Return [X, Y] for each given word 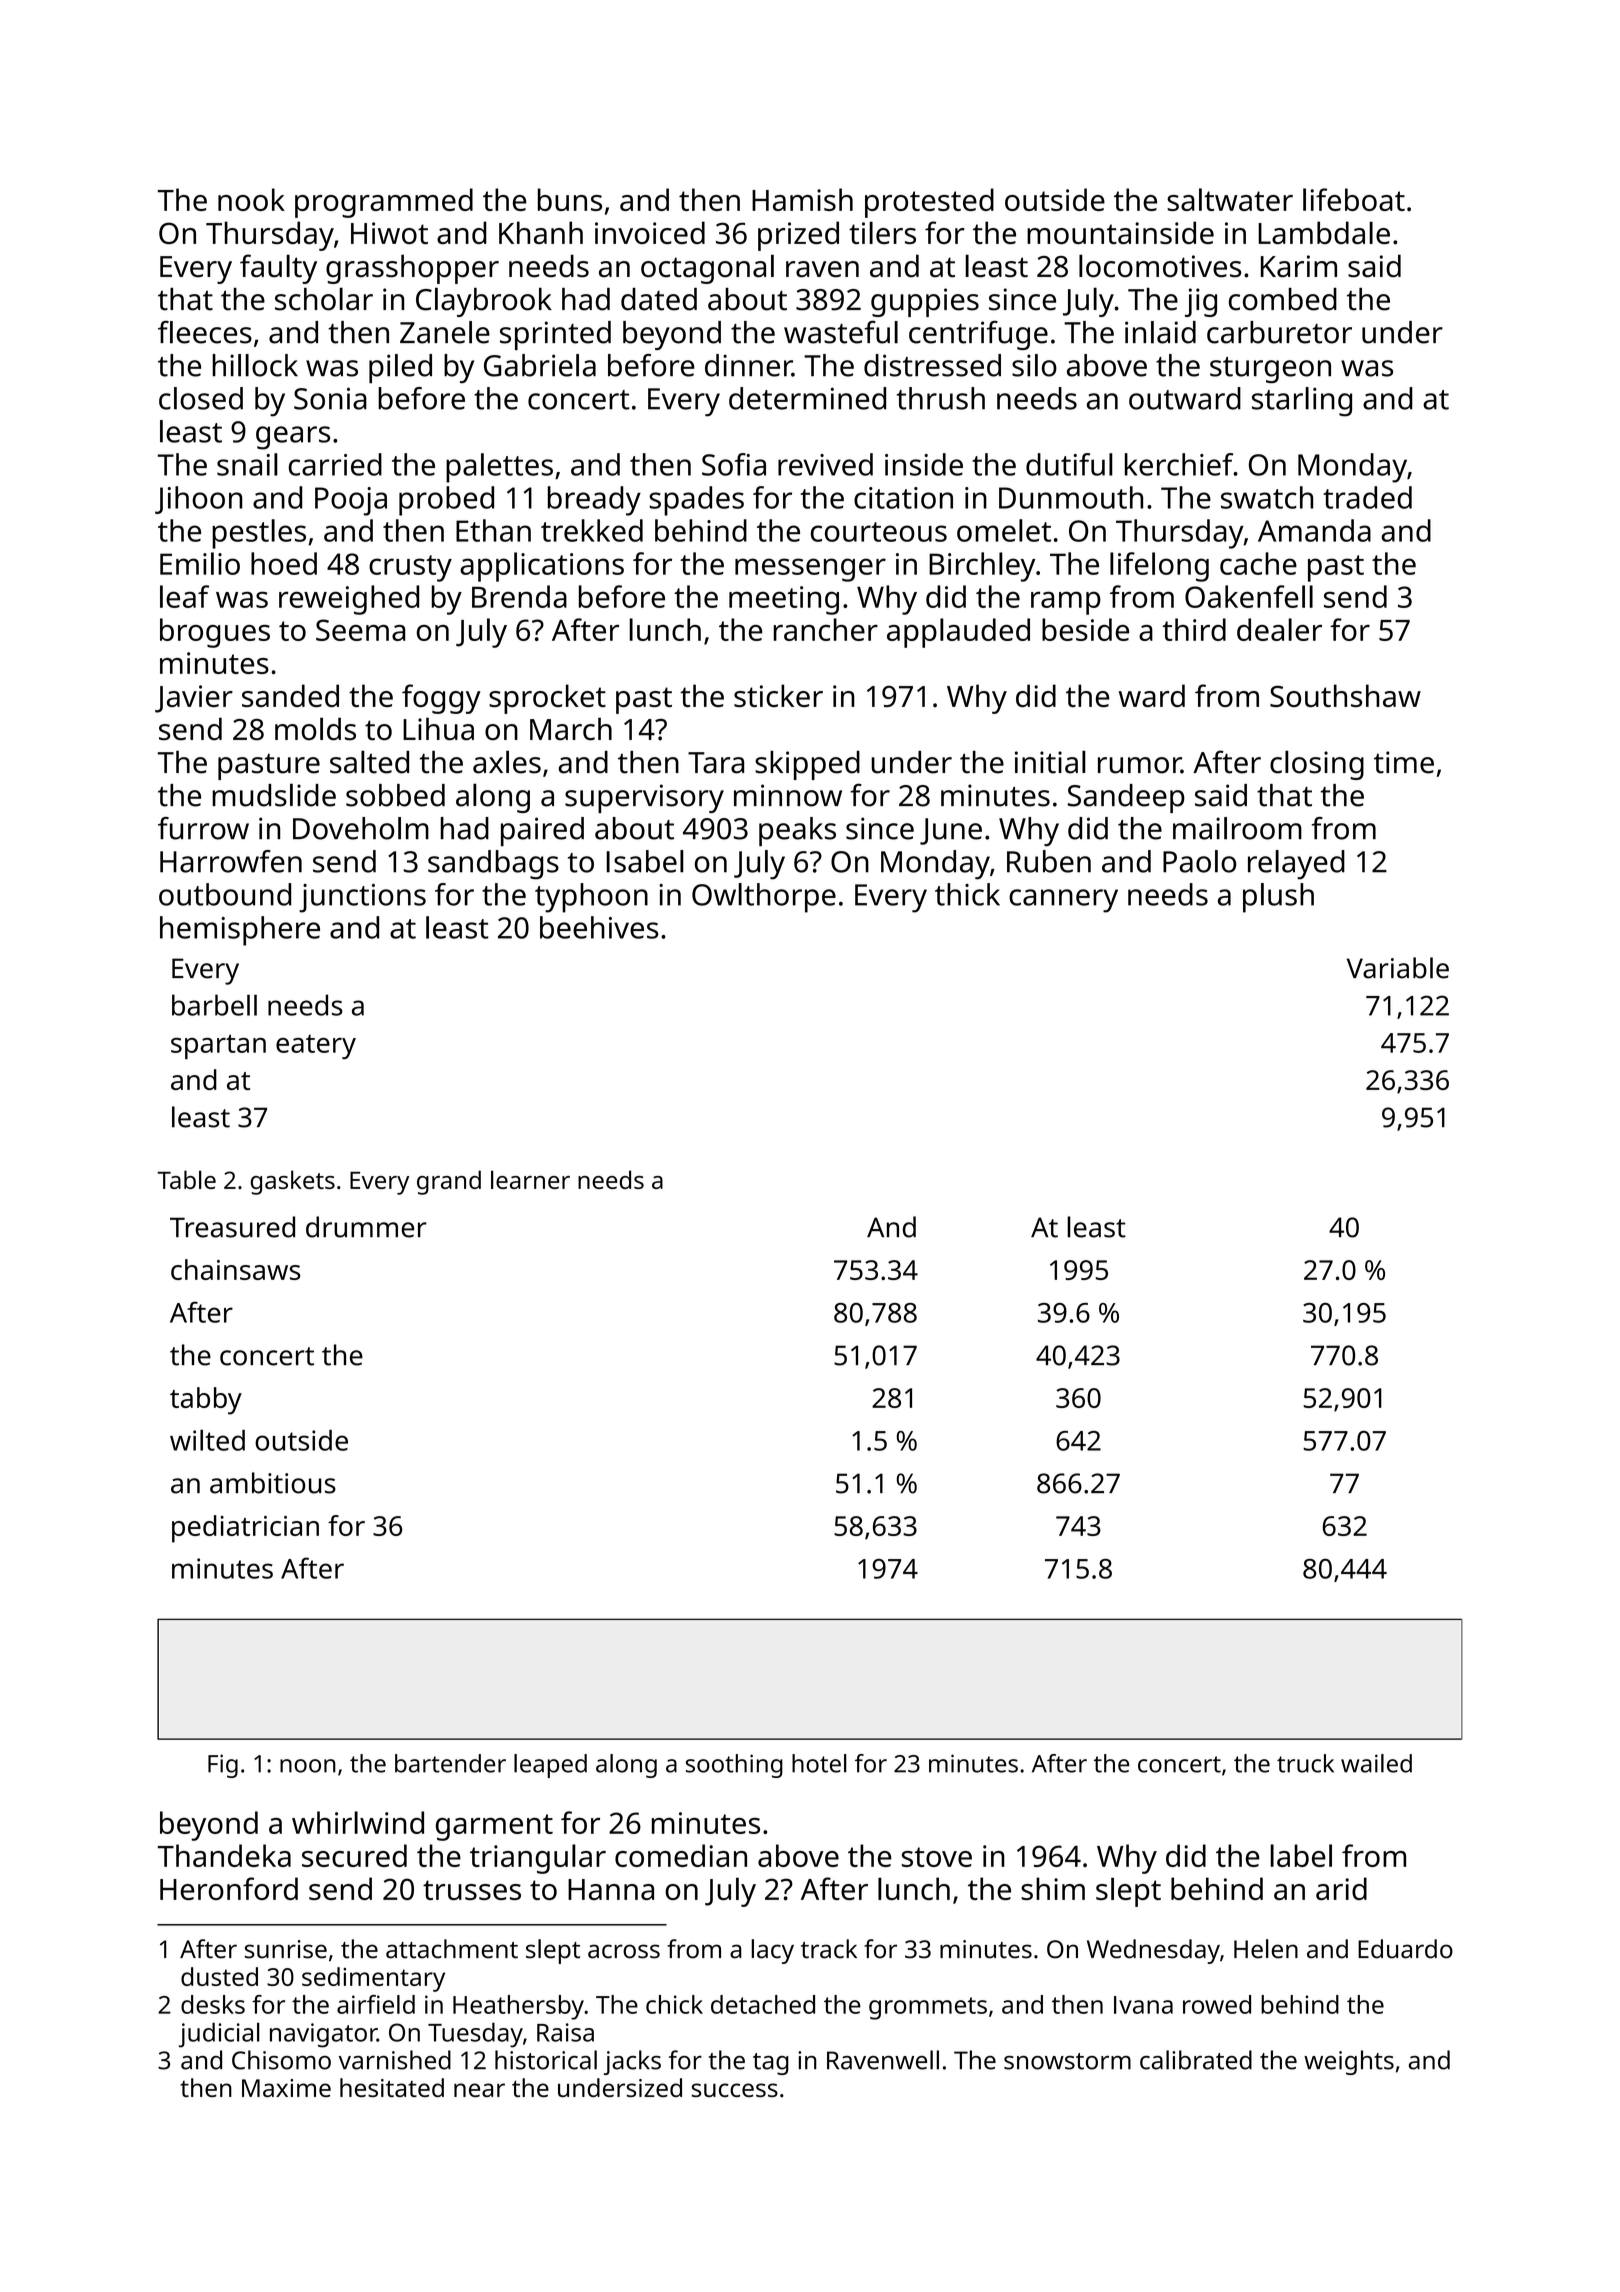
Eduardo [1405, 1949]
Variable [1398, 968]
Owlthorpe [764, 898]
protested [929, 203]
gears [293, 438]
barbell [214, 1005]
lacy [772, 1951]
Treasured [232, 1227]
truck [1305, 1763]
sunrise [286, 1949]
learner [530, 1179]
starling [1302, 402]
